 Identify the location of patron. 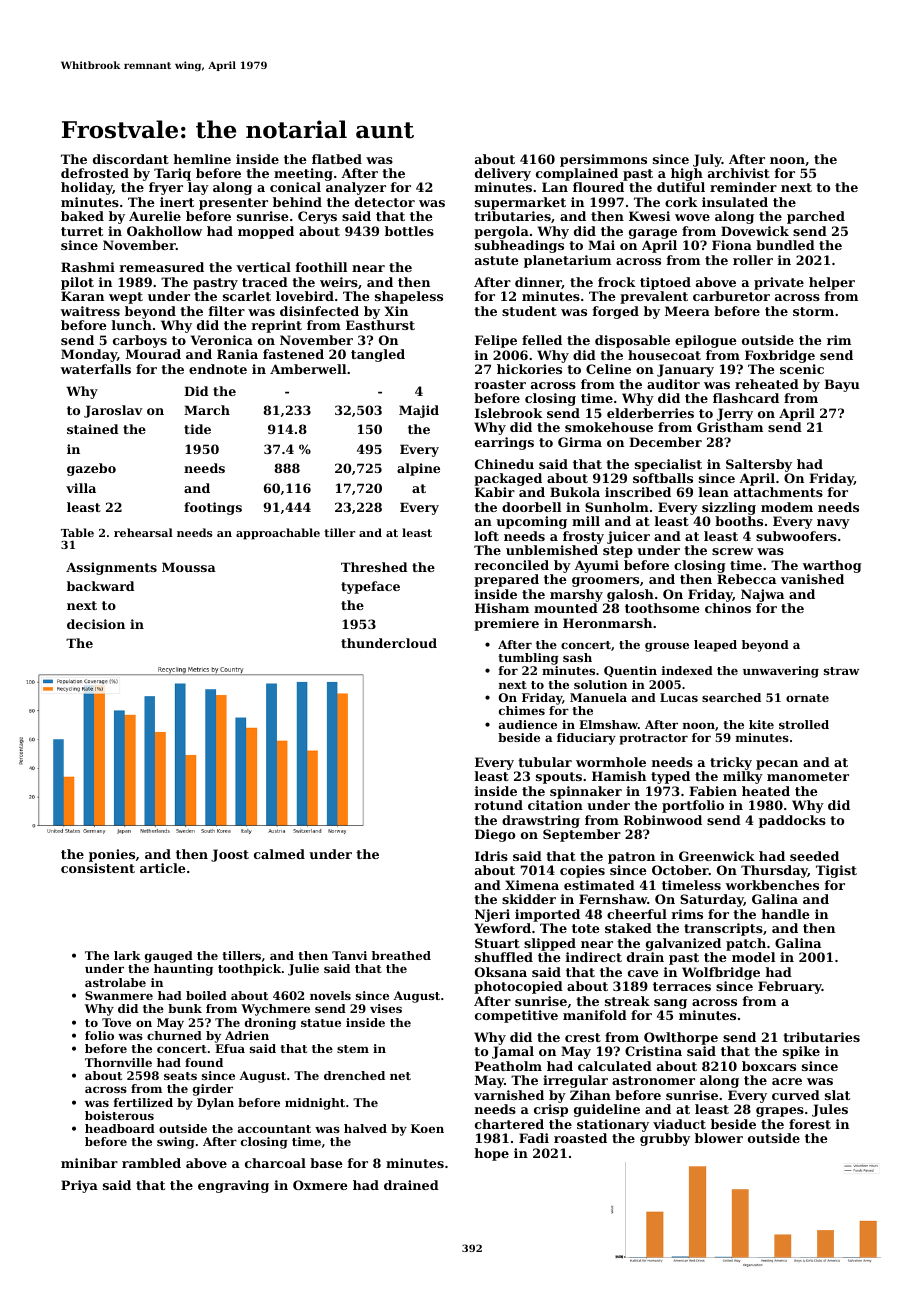
(631, 858).
